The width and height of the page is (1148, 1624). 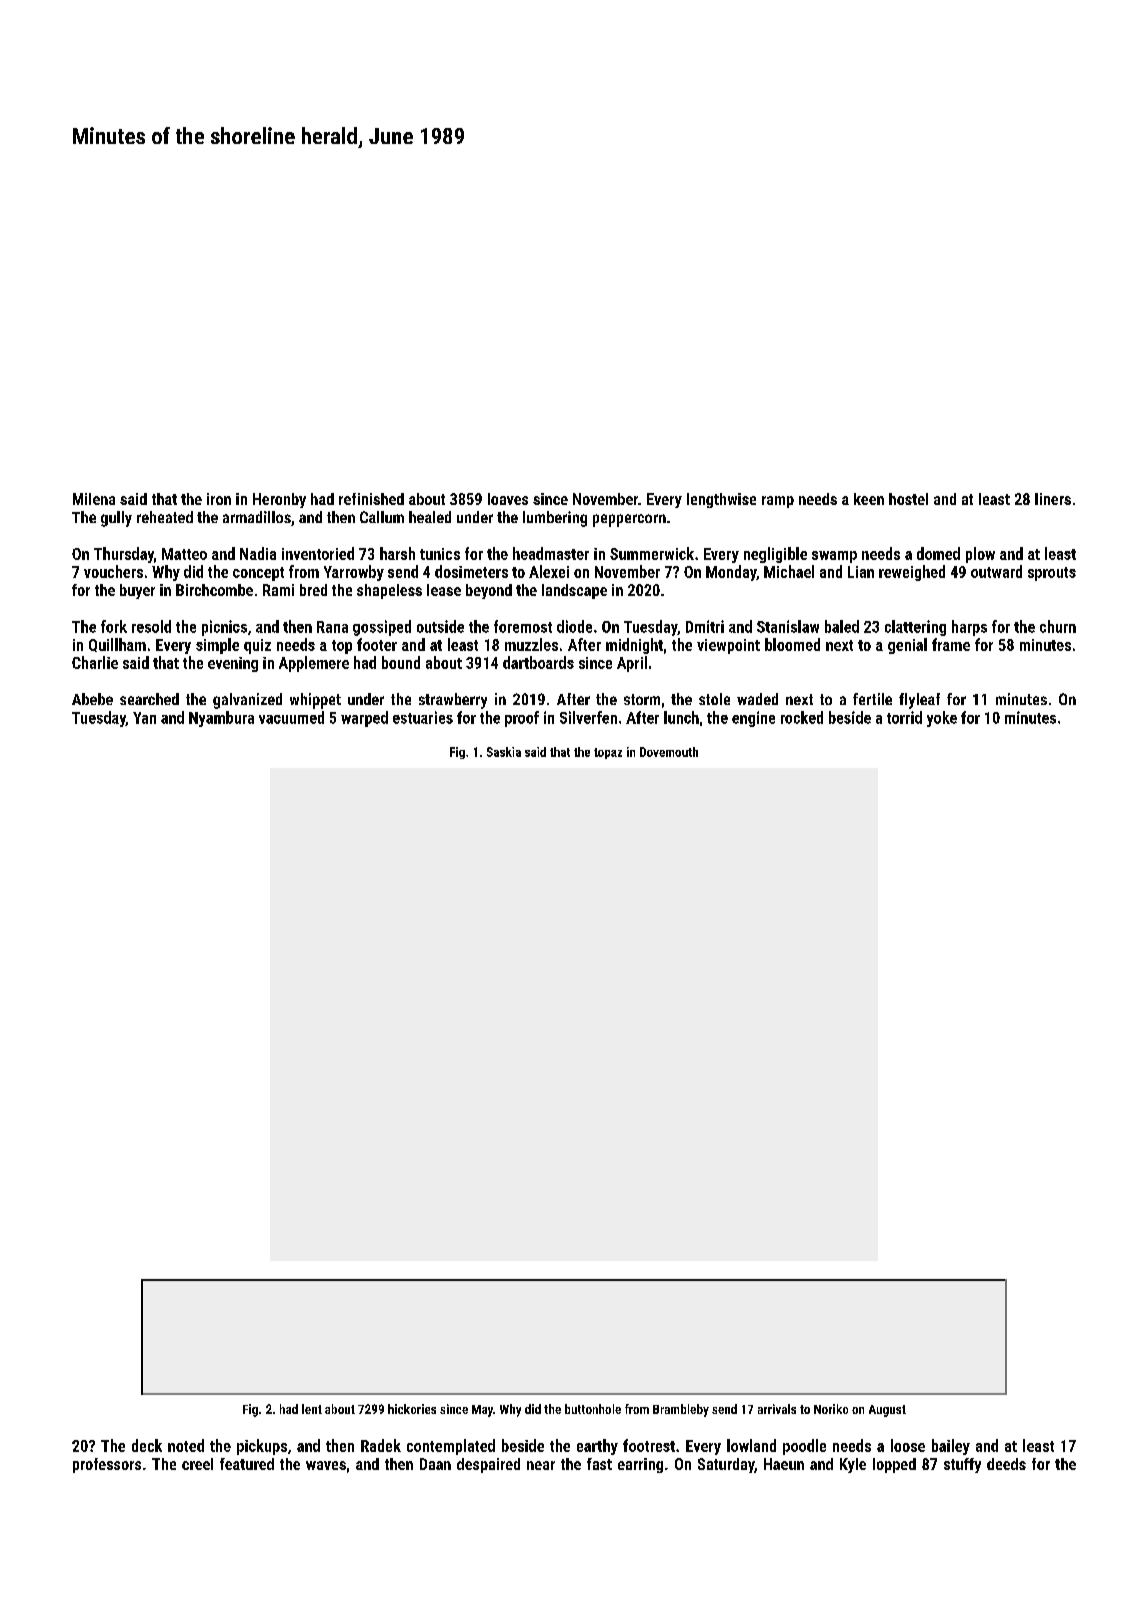 I want to click on pickups, so click(x=262, y=1447).
